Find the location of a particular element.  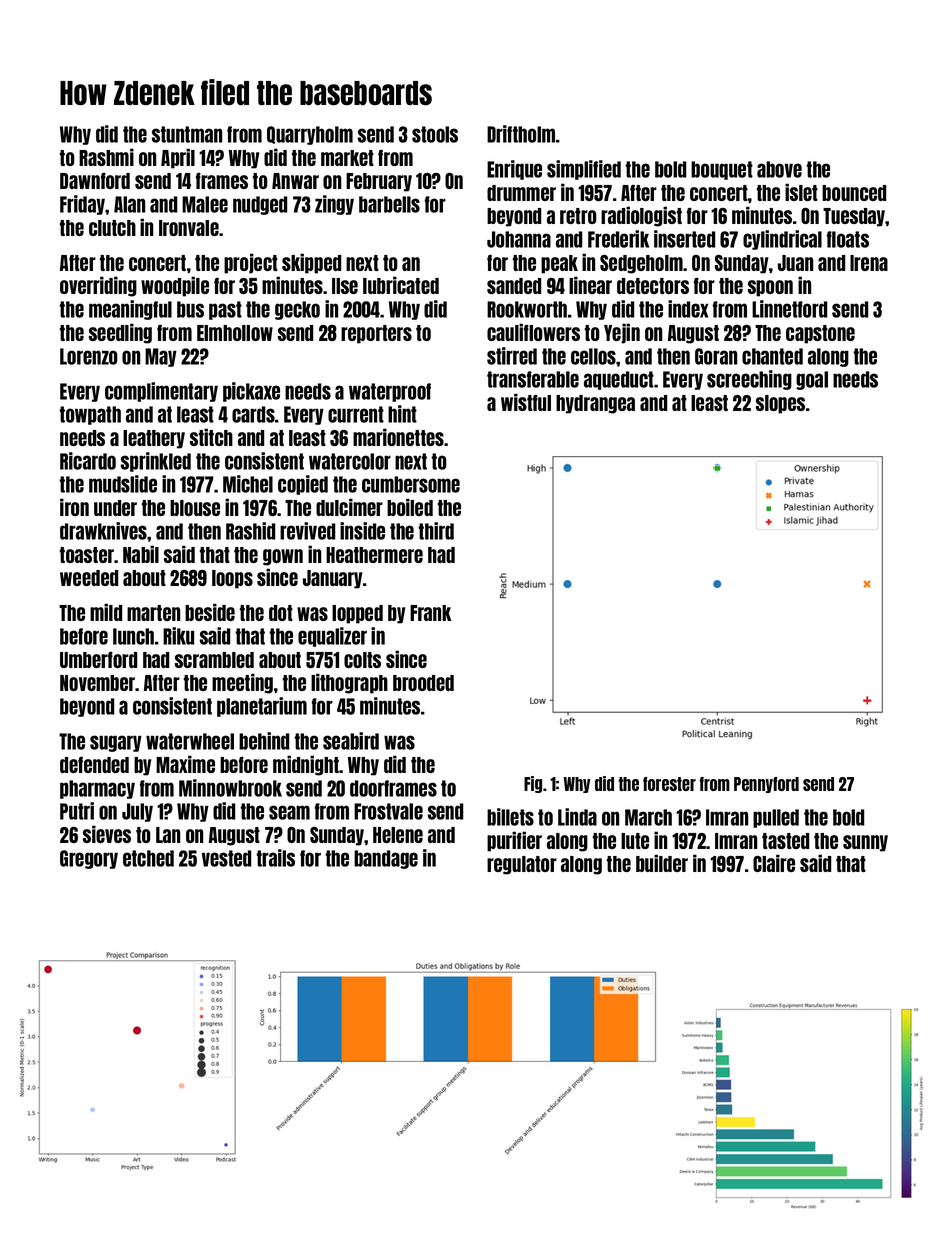

cumbersome is located at coordinates (411, 484).
